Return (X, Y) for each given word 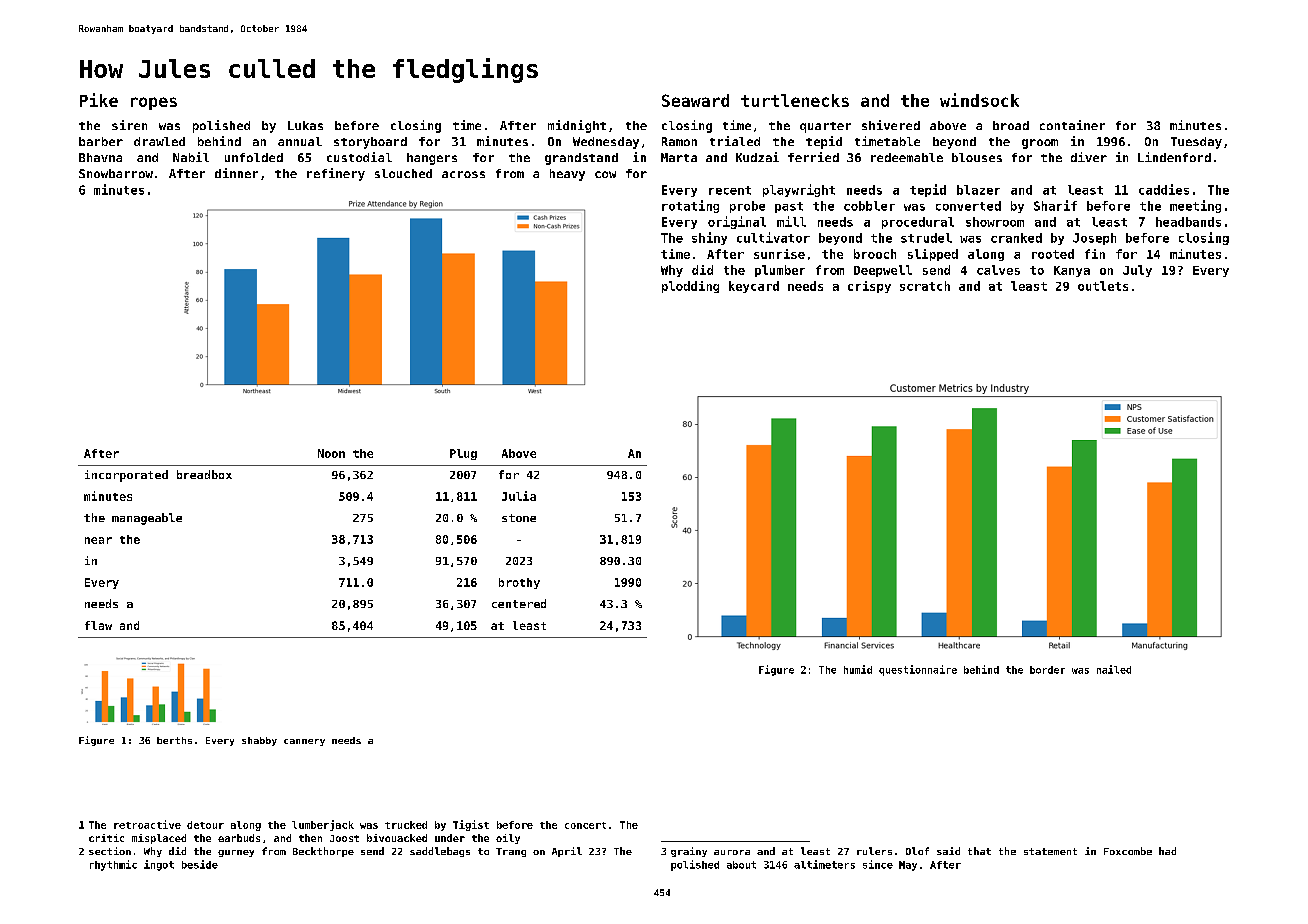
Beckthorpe (323, 852)
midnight (577, 126)
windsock (979, 100)
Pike (99, 100)
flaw (98, 625)
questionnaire (918, 670)
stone (519, 518)
